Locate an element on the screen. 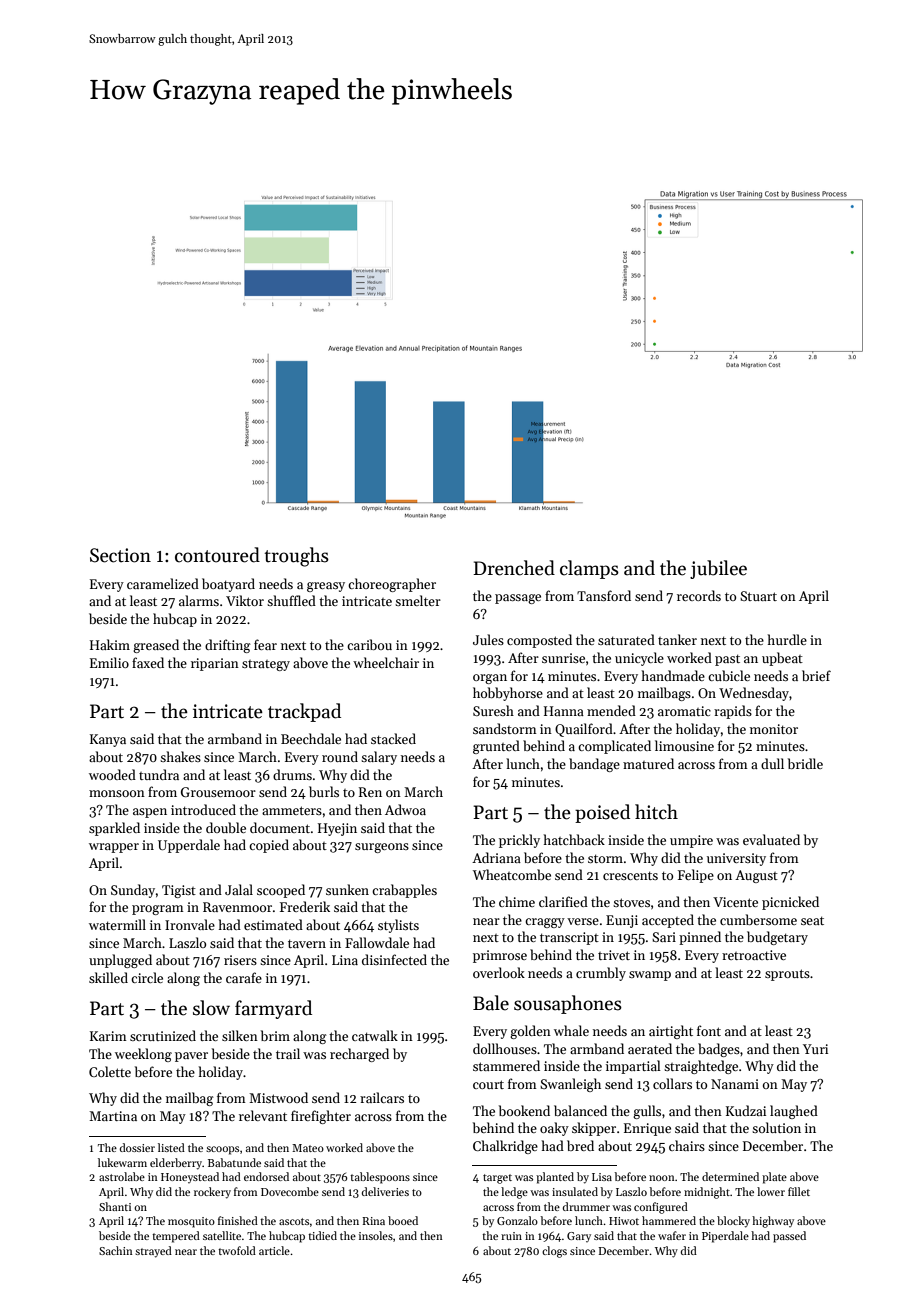  budgetary is located at coordinates (777, 938).
